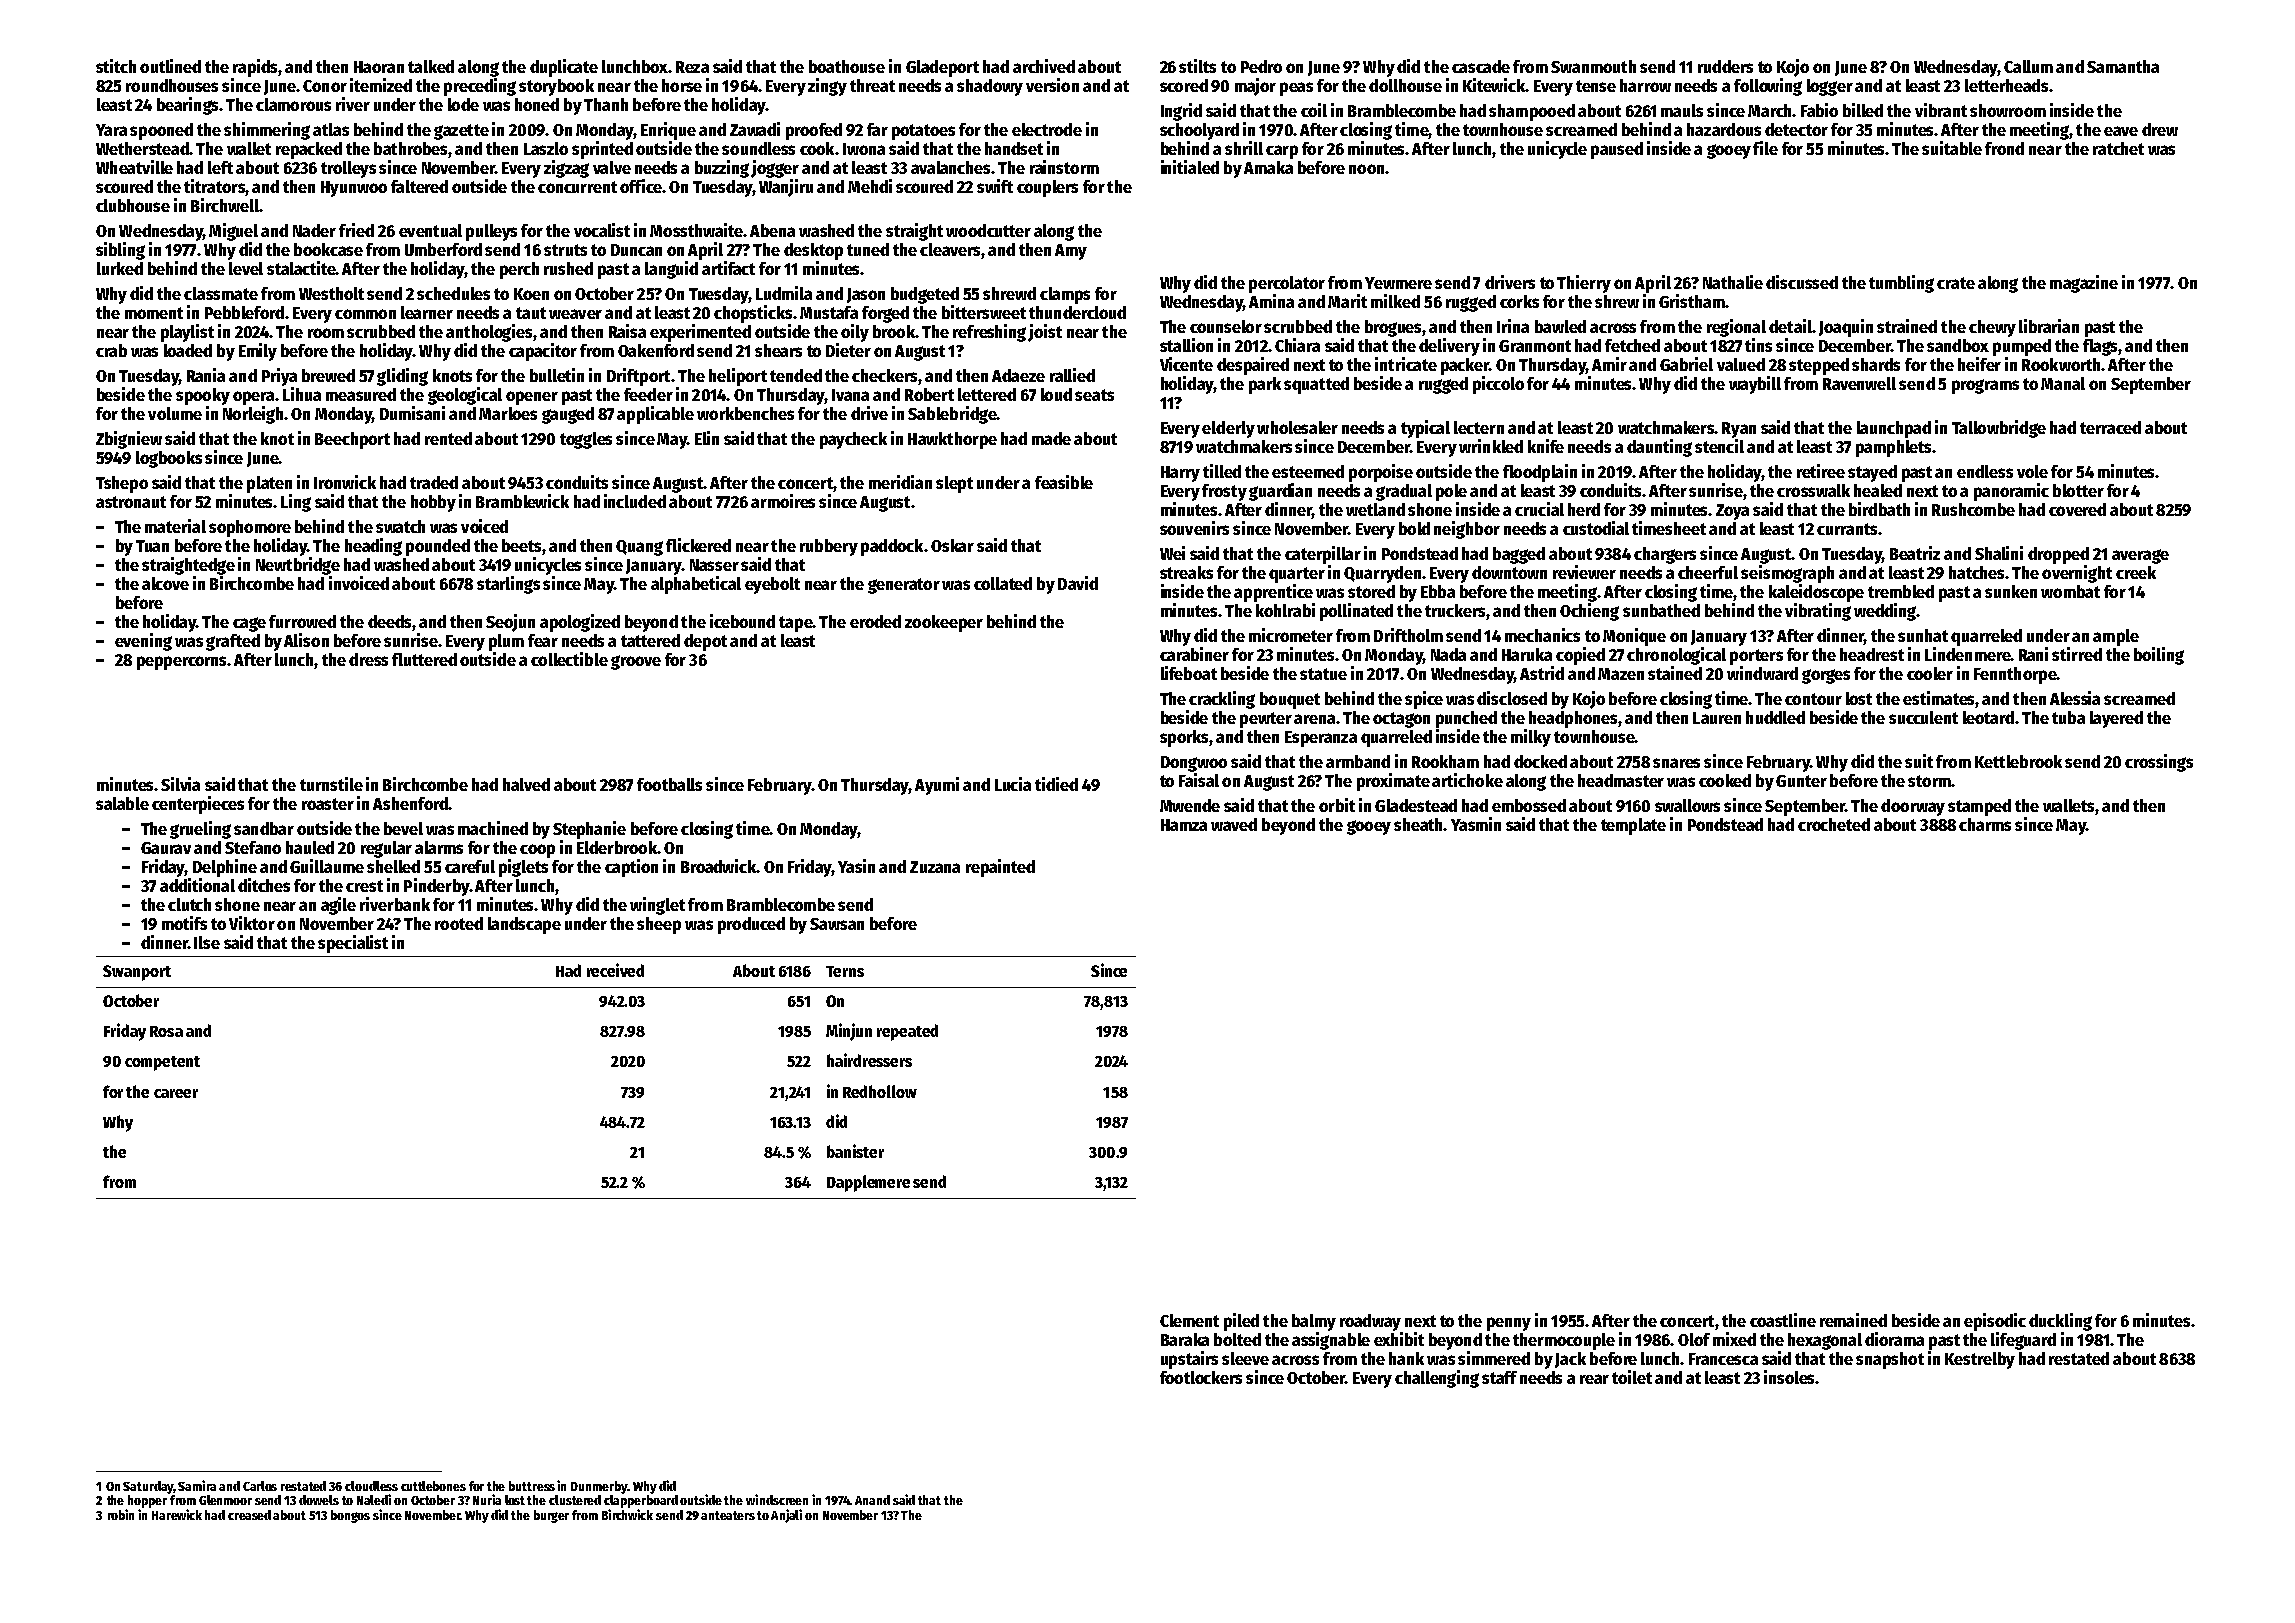  What do you see at coordinates (148, 1487) in the screenshot?
I see `Saturday` at bounding box center [148, 1487].
